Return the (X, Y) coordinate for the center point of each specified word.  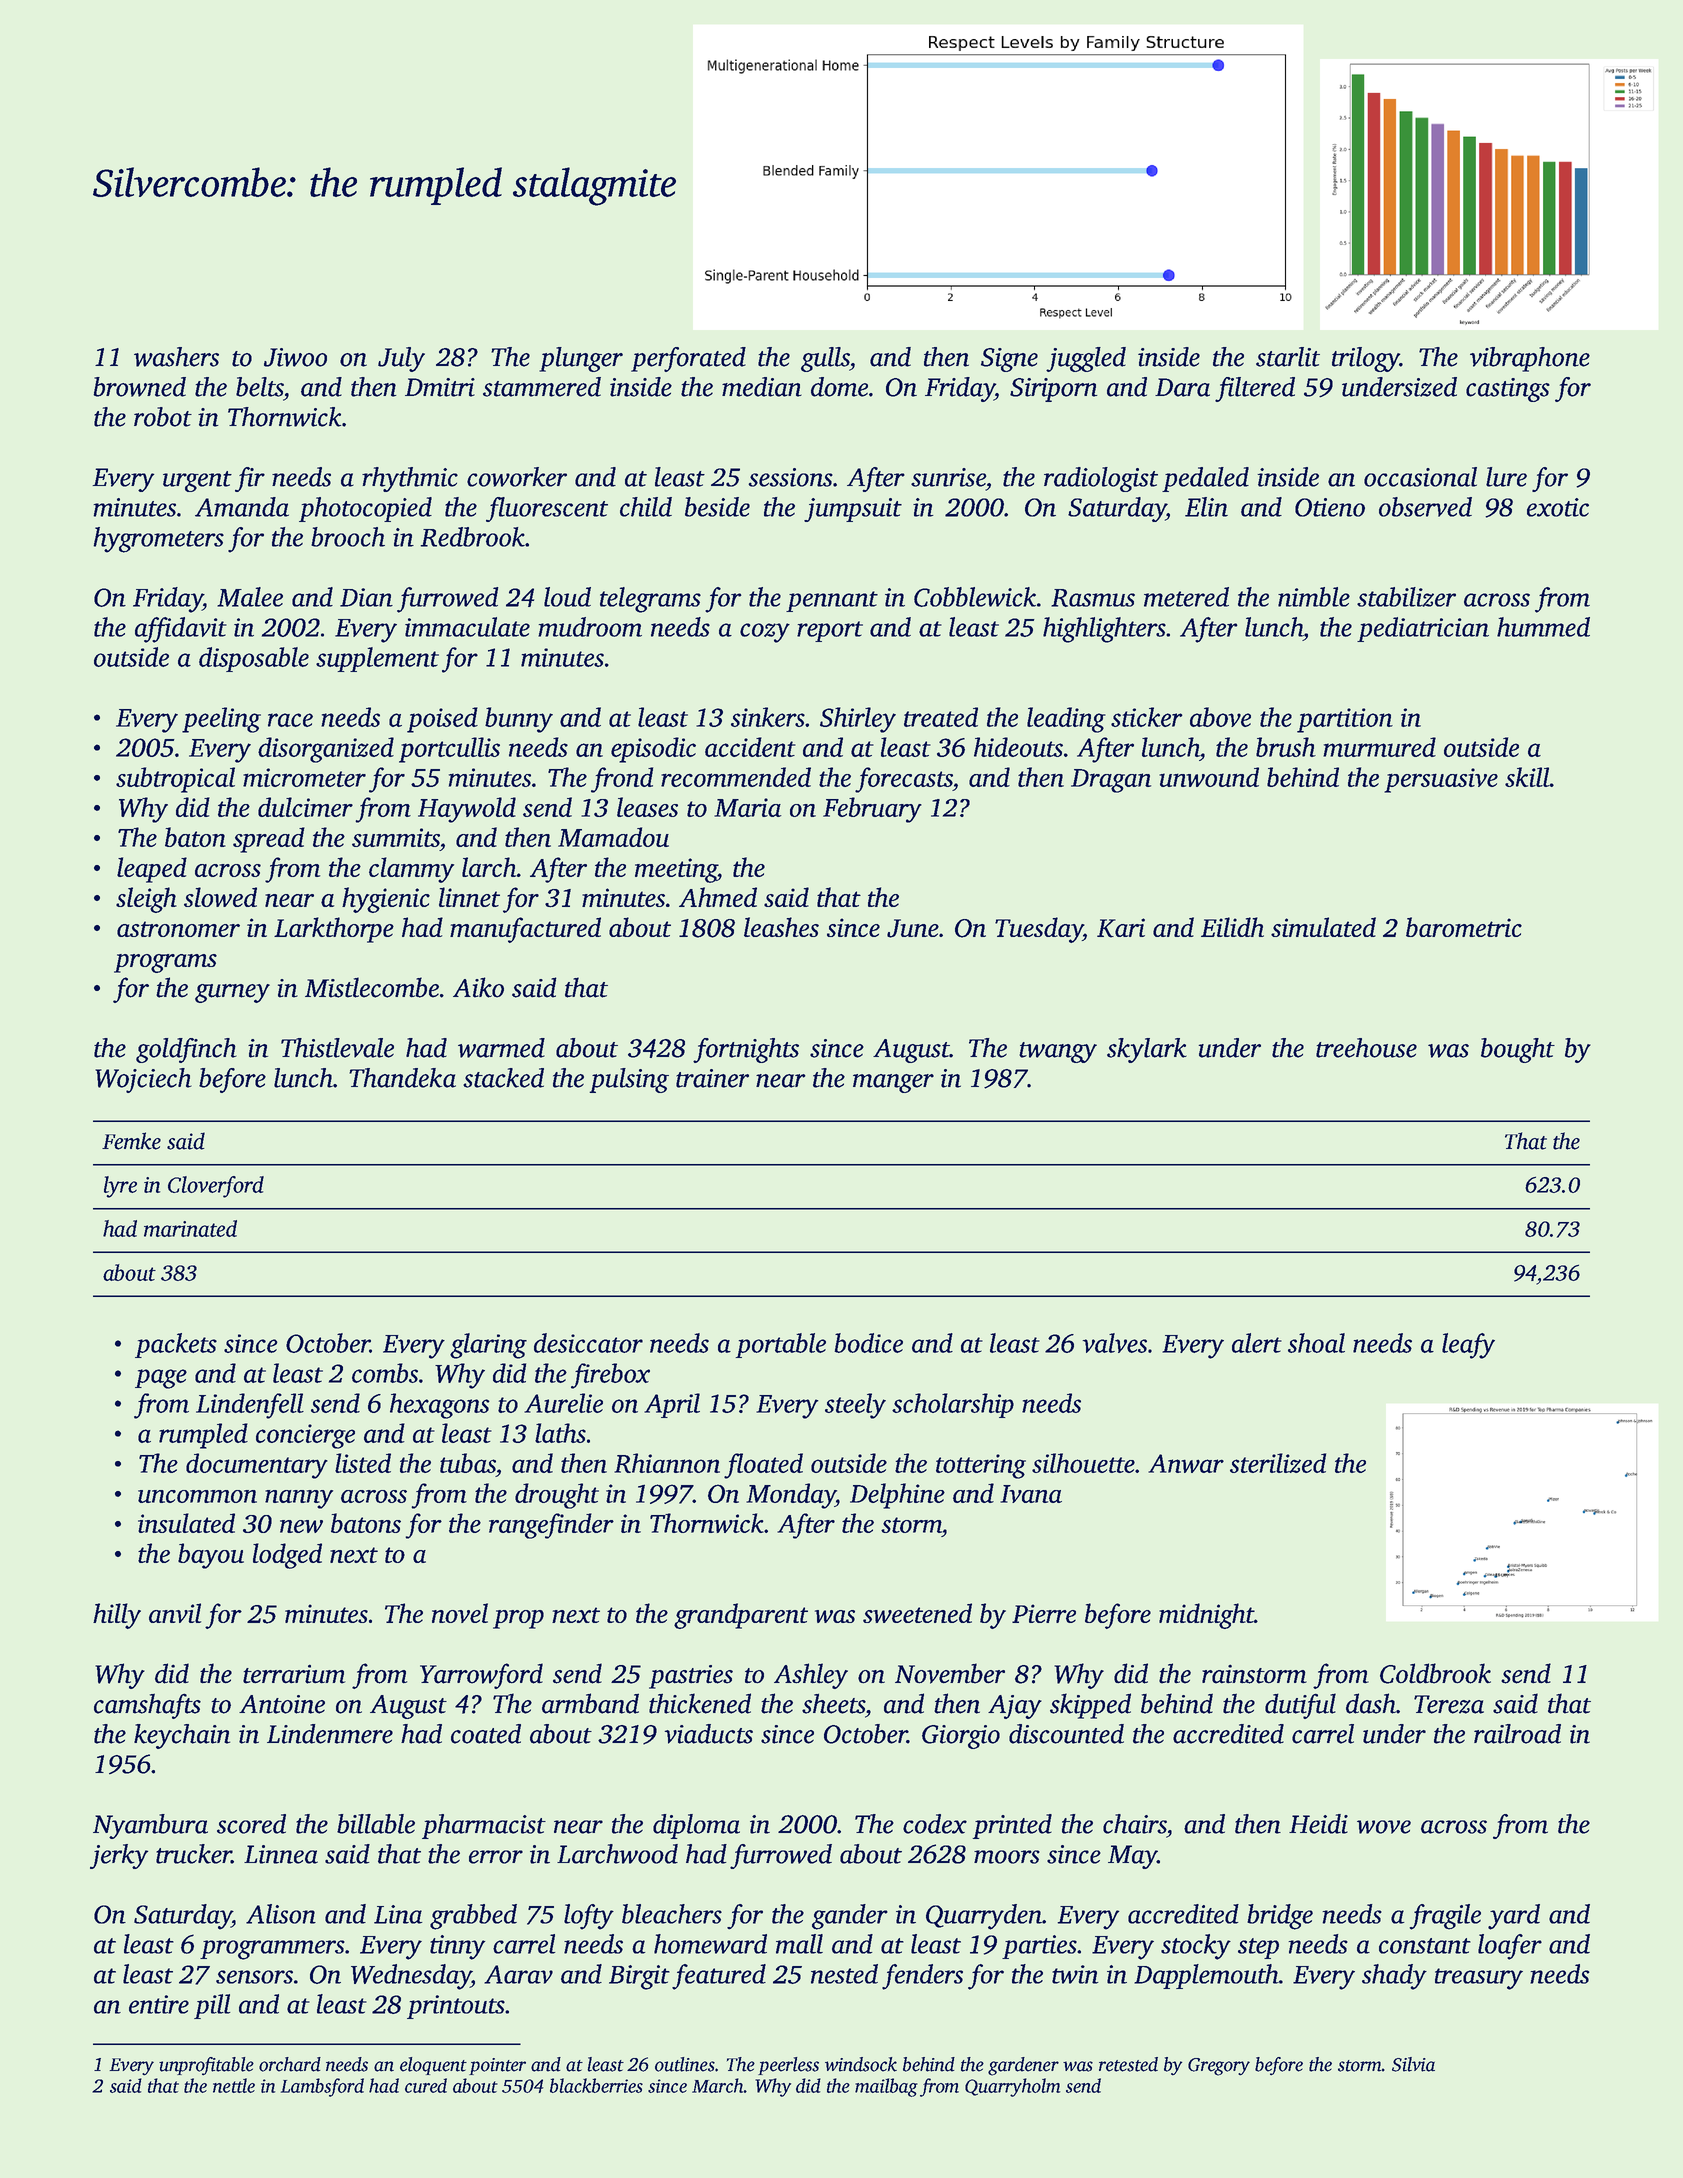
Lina (398, 1914)
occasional (1420, 477)
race (290, 720)
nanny (299, 1499)
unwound (1209, 777)
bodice (869, 1343)
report (830, 631)
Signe (1009, 360)
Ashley (811, 1676)
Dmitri (440, 387)
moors (1007, 1857)
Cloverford (216, 1187)
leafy (1468, 1346)
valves (1115, 1343)
